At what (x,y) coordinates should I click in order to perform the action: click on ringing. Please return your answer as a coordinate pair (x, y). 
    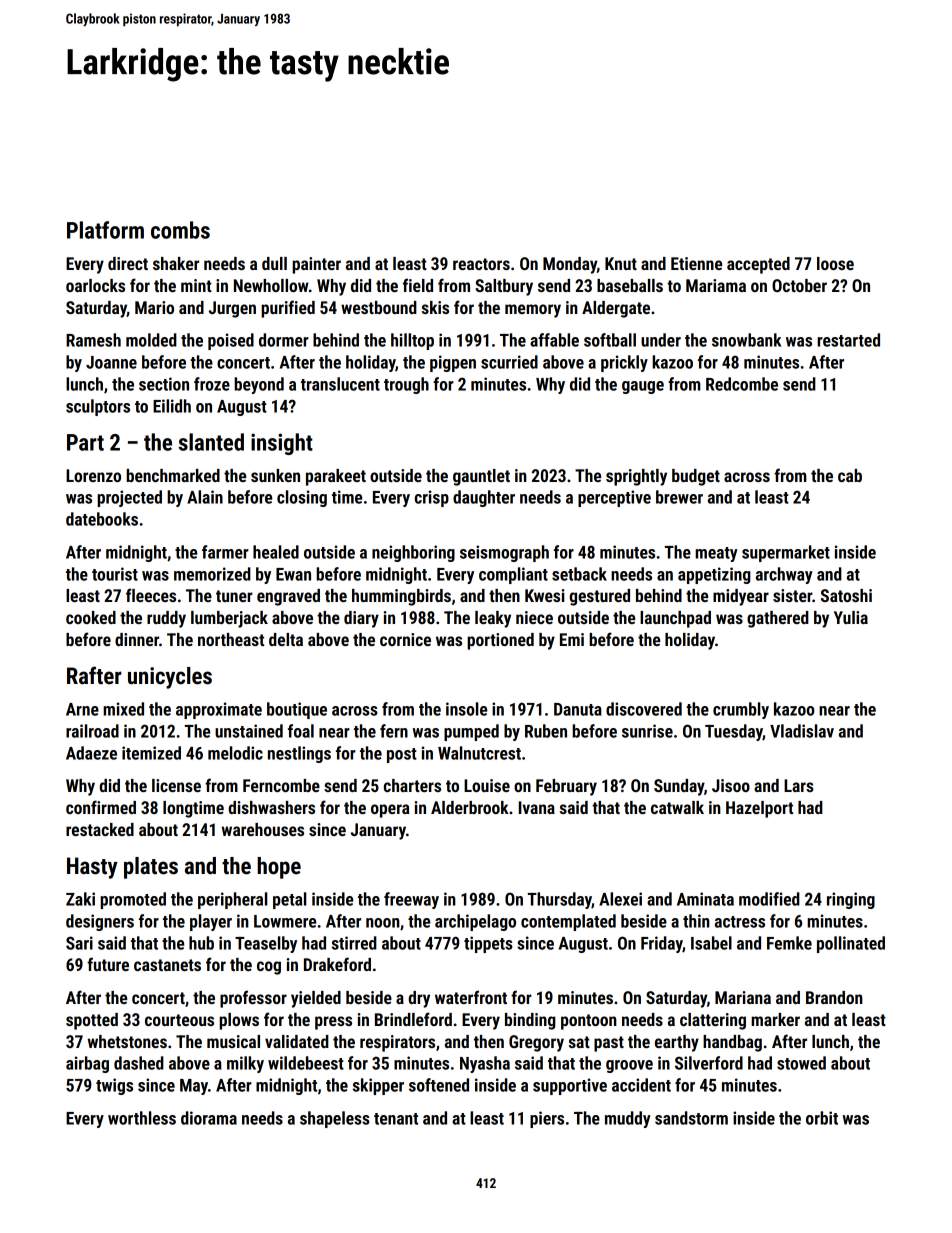
    Looking at the image, I should click on (851, 900).
